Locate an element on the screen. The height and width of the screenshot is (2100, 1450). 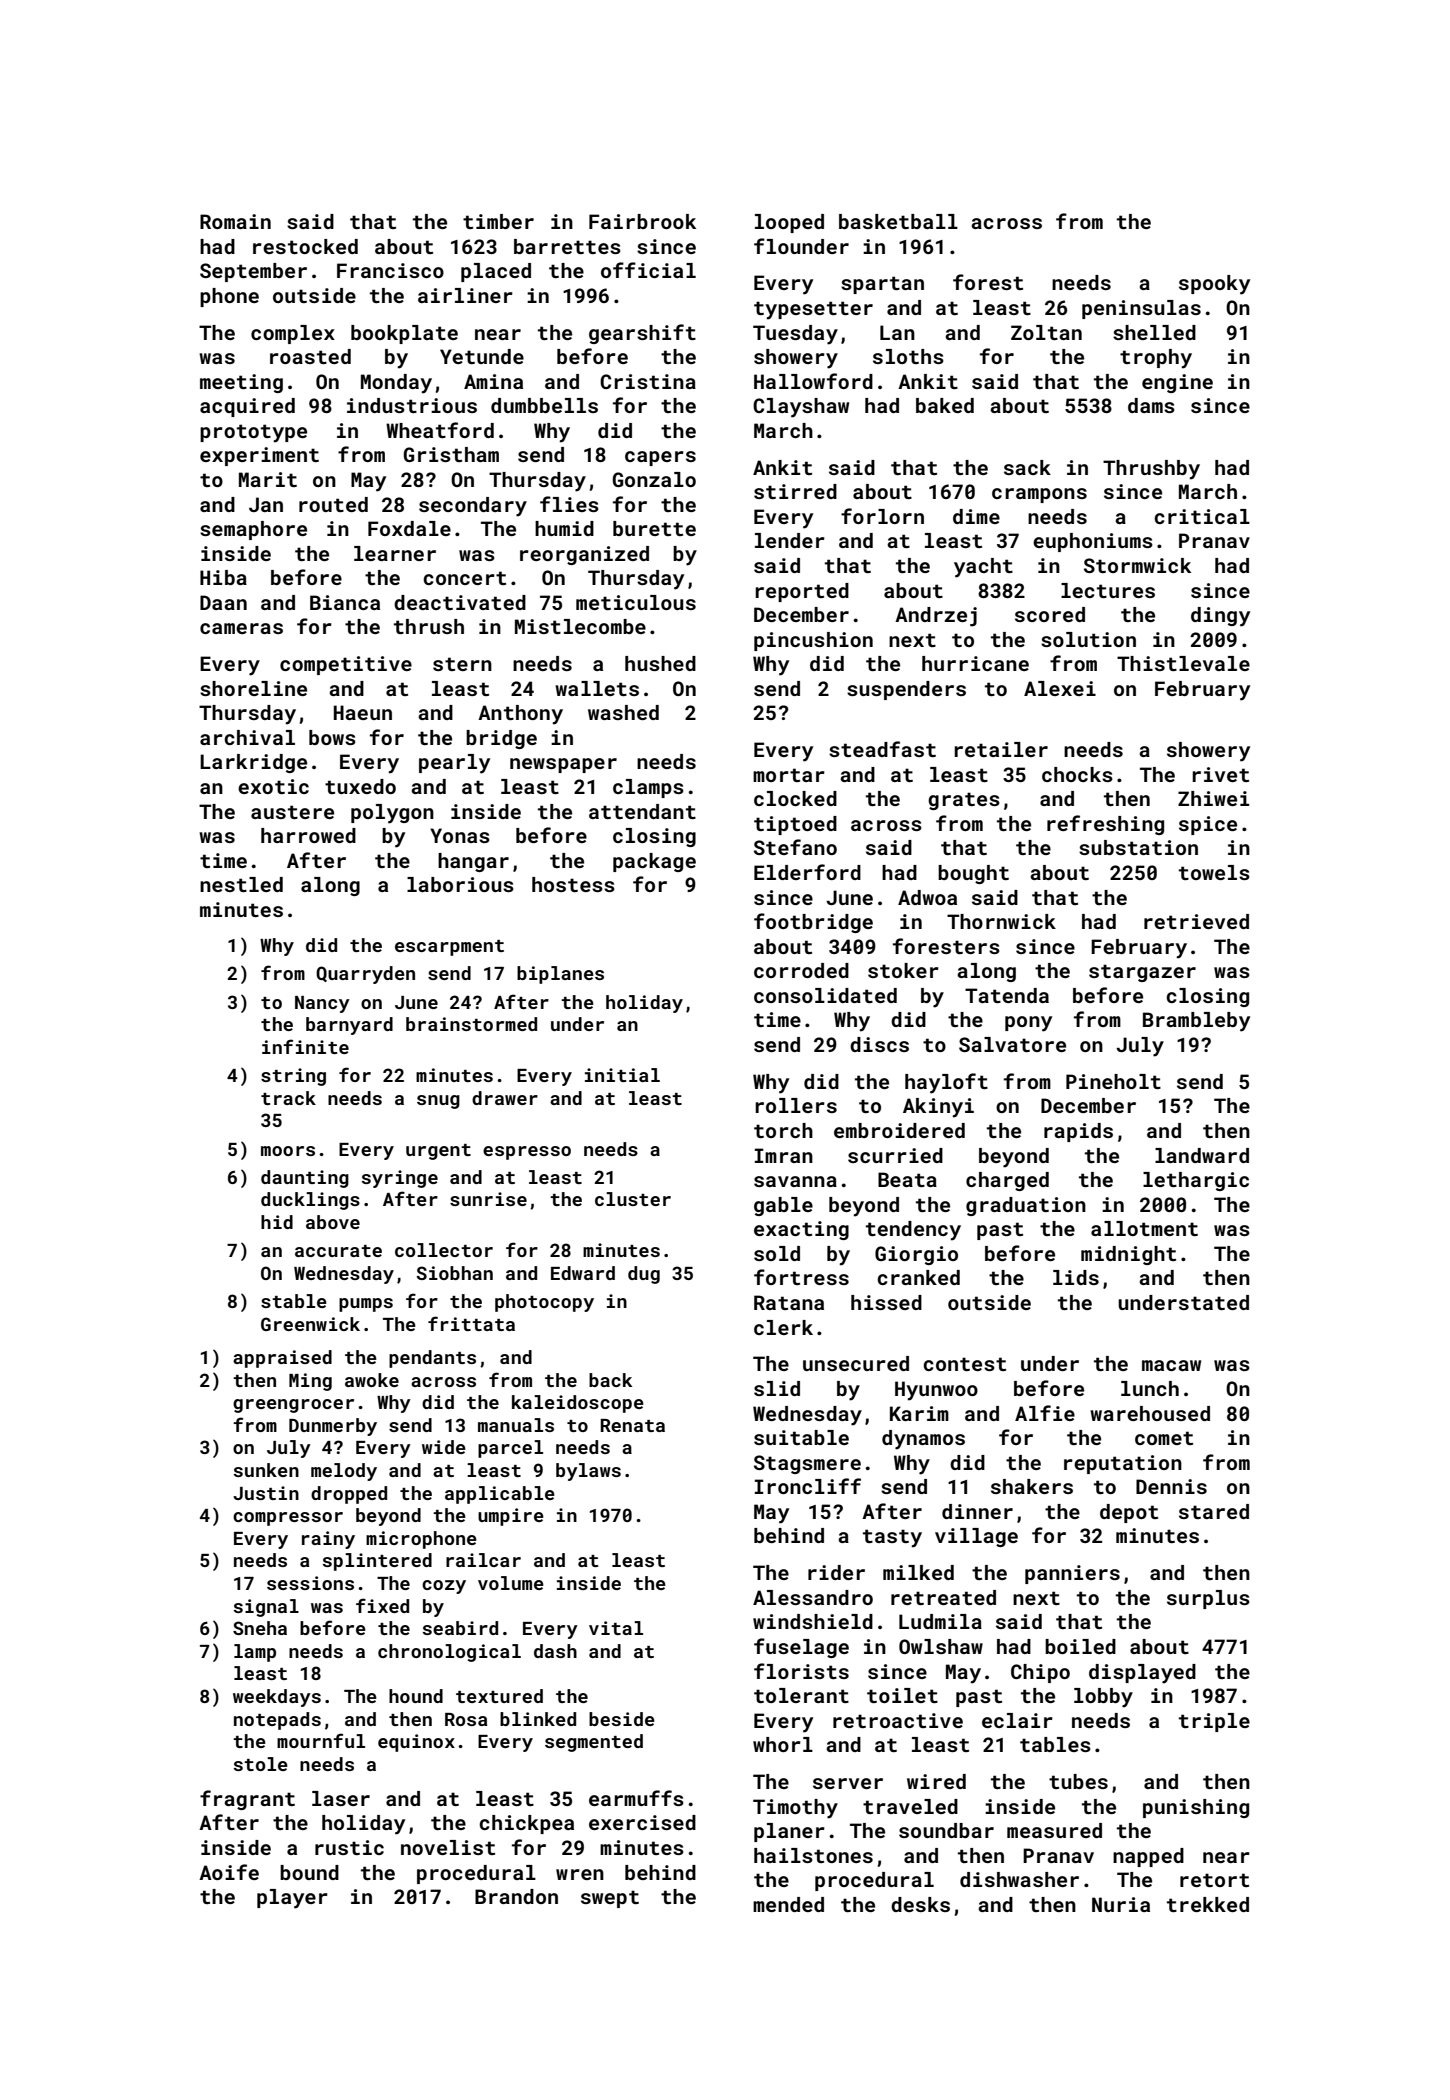
earmuffs is located at coordinates (636, 1798).
